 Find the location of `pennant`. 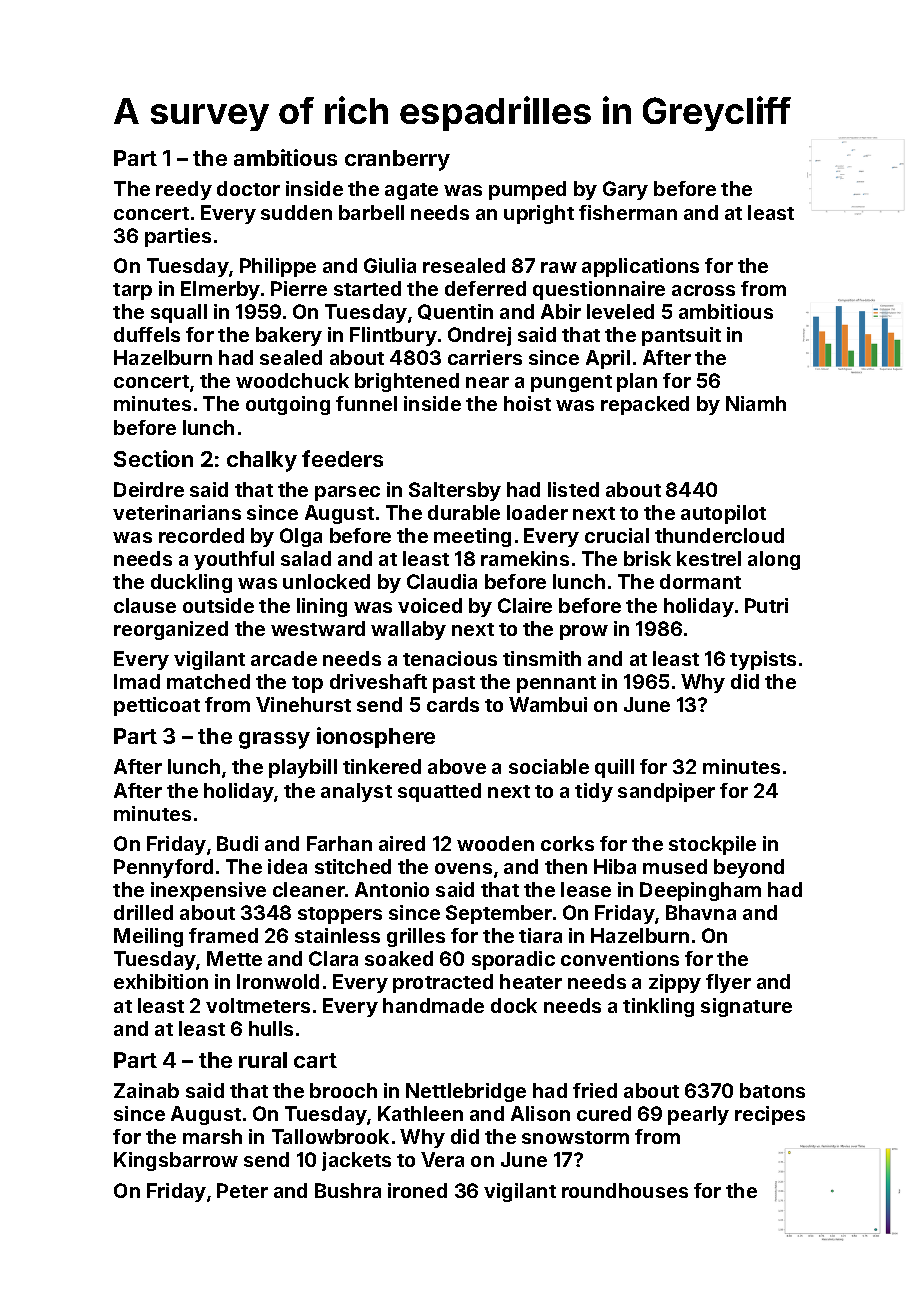

pennant is located at coordinates (556, 684).
